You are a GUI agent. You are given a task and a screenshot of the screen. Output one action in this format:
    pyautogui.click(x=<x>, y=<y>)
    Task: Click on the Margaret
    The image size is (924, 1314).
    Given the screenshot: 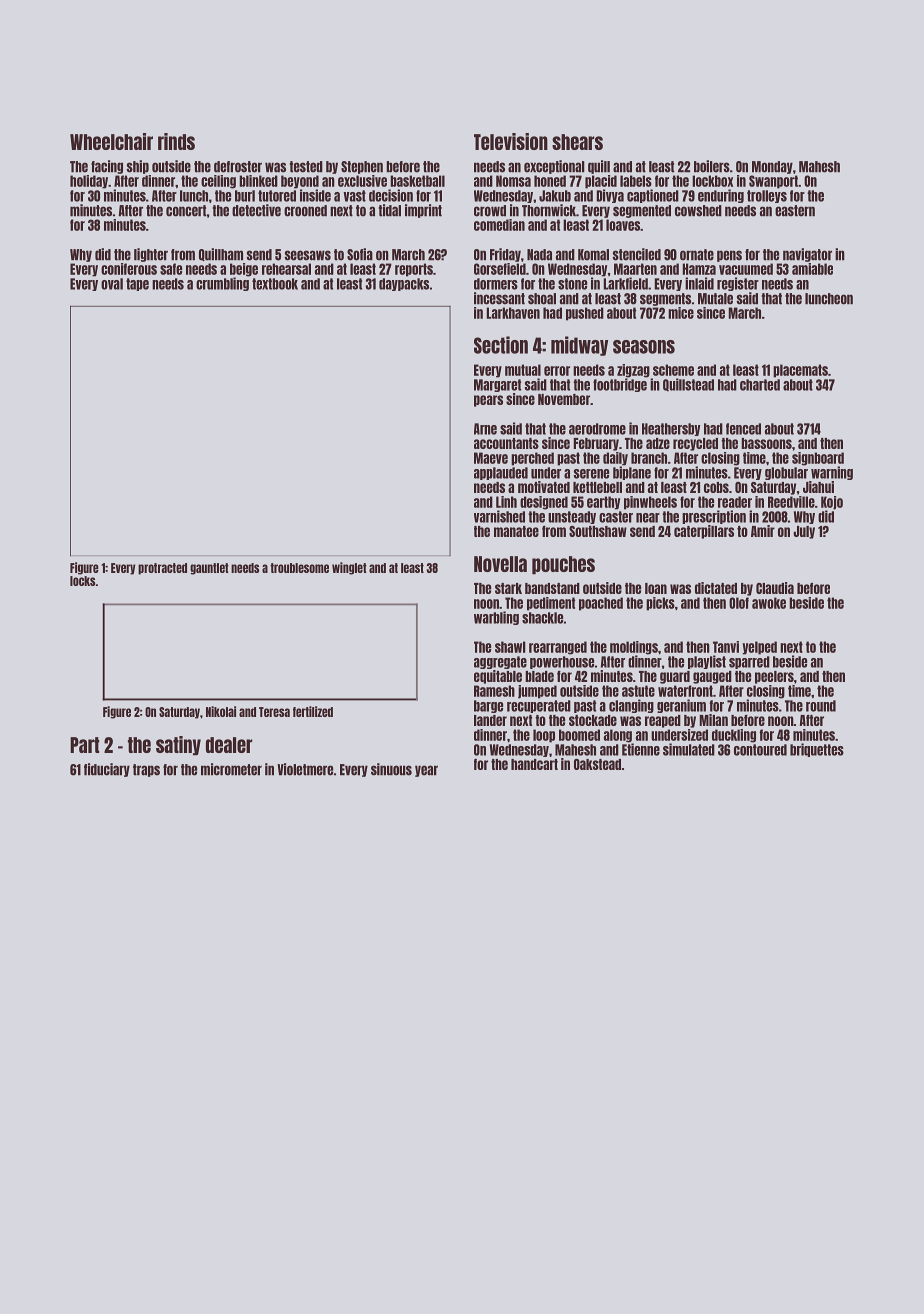 What is the action you would take?
    pyautogui.click(x=497, y=385)
